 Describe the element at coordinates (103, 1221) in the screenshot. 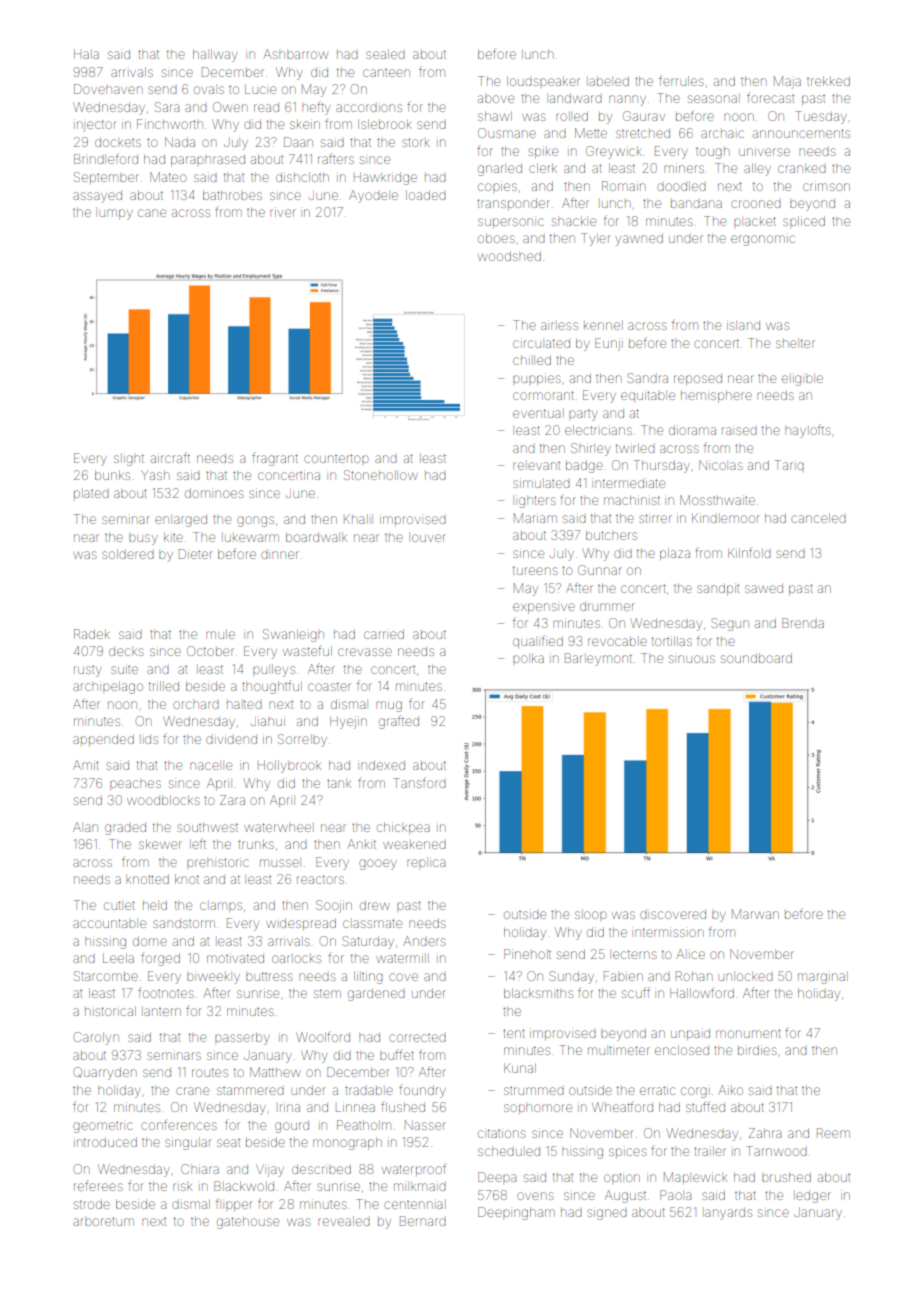

I see `arboretum` at that location.
